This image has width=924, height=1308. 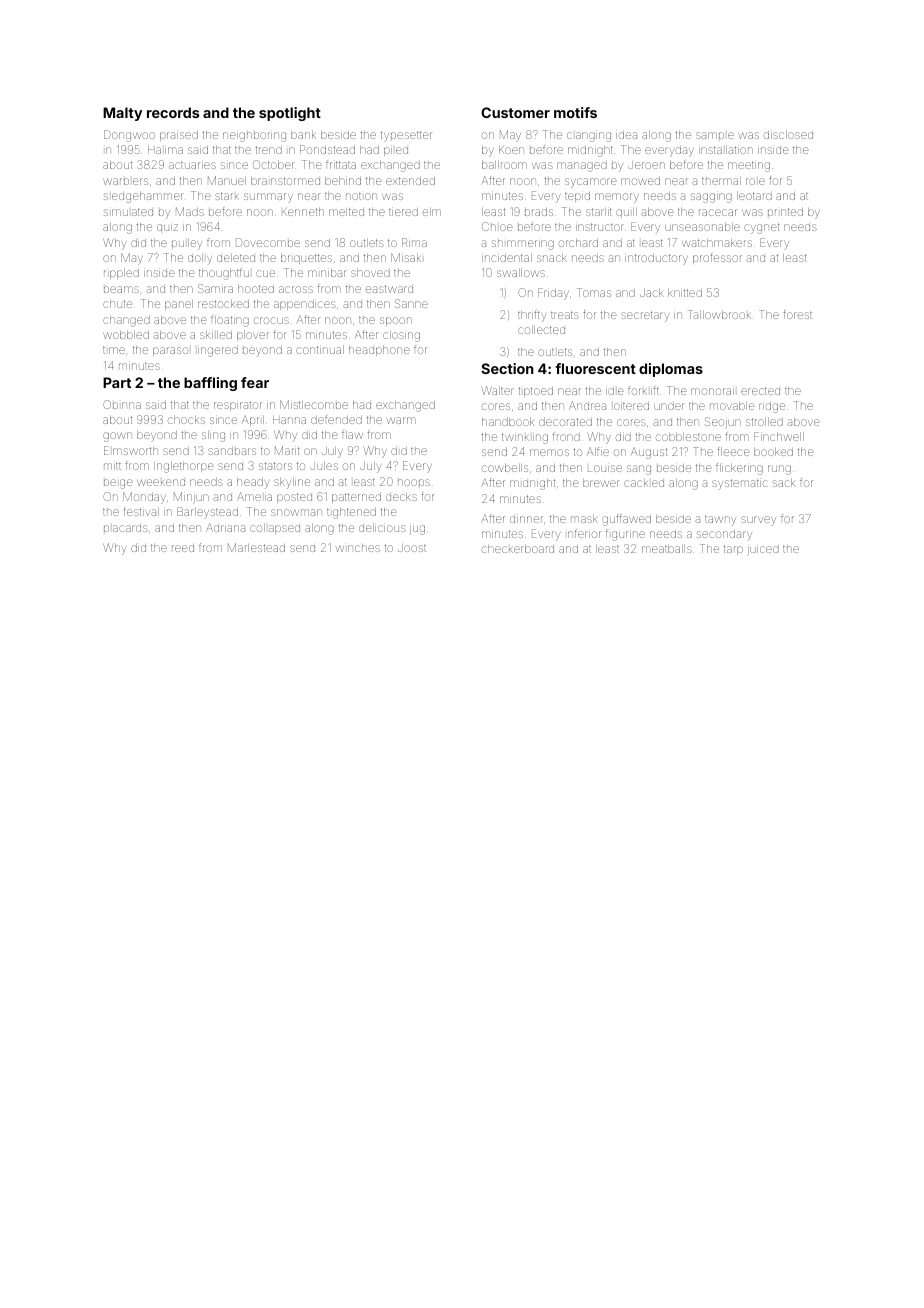 I want to click on Tomas, so click(x=594, y=292).
